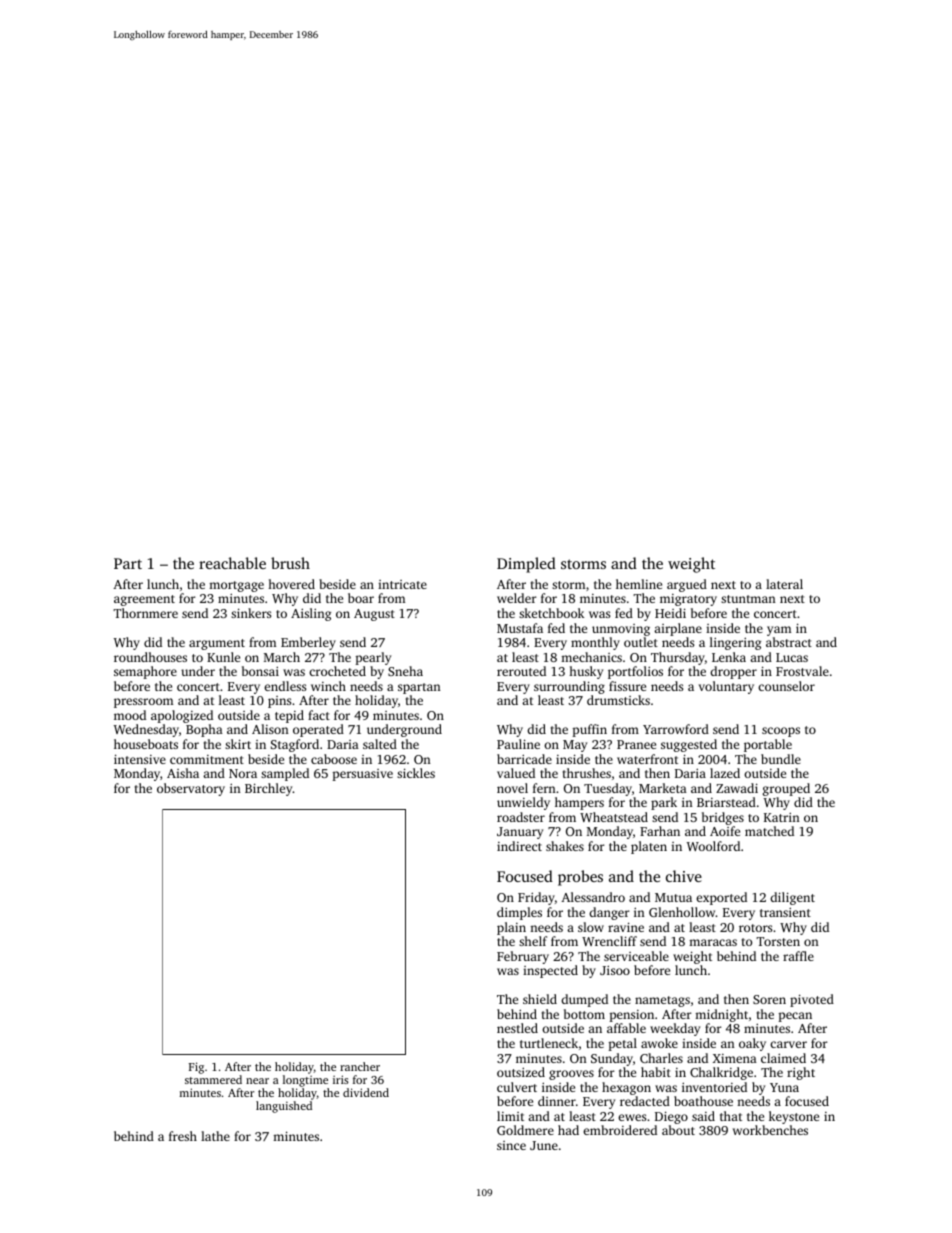 The height and width of the screenshot is (1233, 952). Describe the element at coordinates (191, 789) in the screenshot. I see `observatory` at that location.
